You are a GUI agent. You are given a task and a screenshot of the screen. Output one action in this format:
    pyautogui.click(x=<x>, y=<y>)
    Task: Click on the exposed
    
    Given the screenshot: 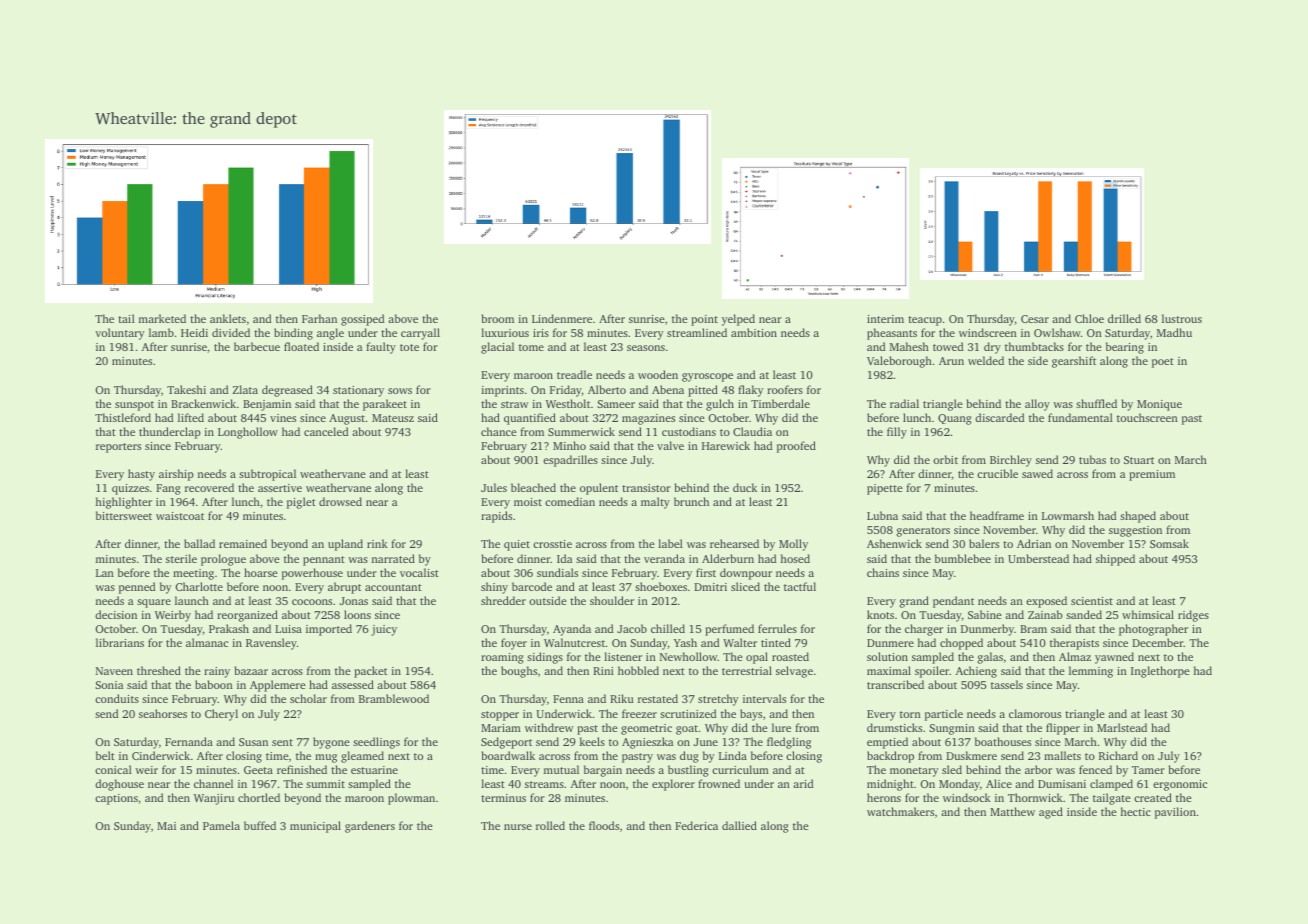 What is the action you would take?
    pyautogui.click(x=1046, y=602)
